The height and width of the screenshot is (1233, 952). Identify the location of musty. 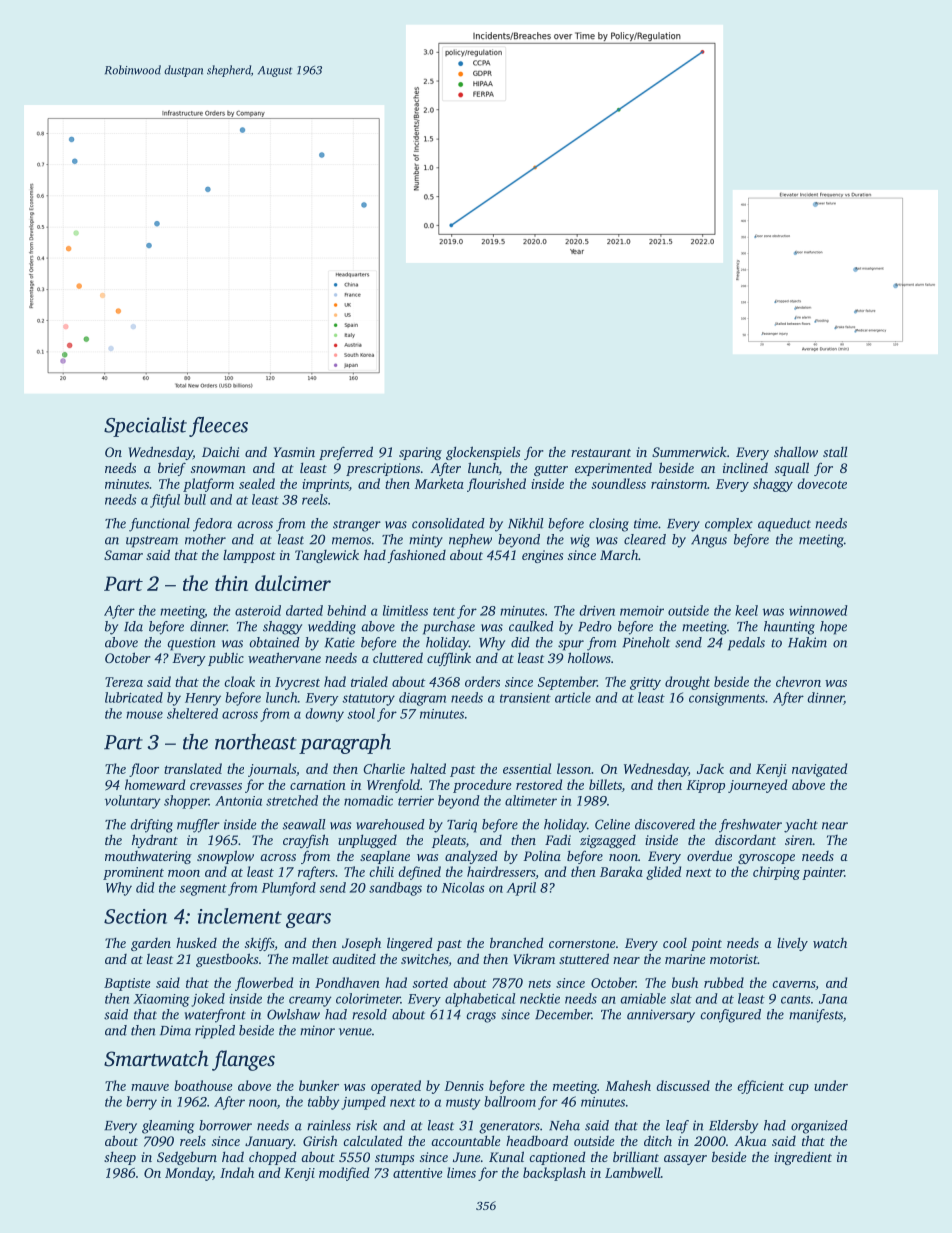
(463, 1104).
